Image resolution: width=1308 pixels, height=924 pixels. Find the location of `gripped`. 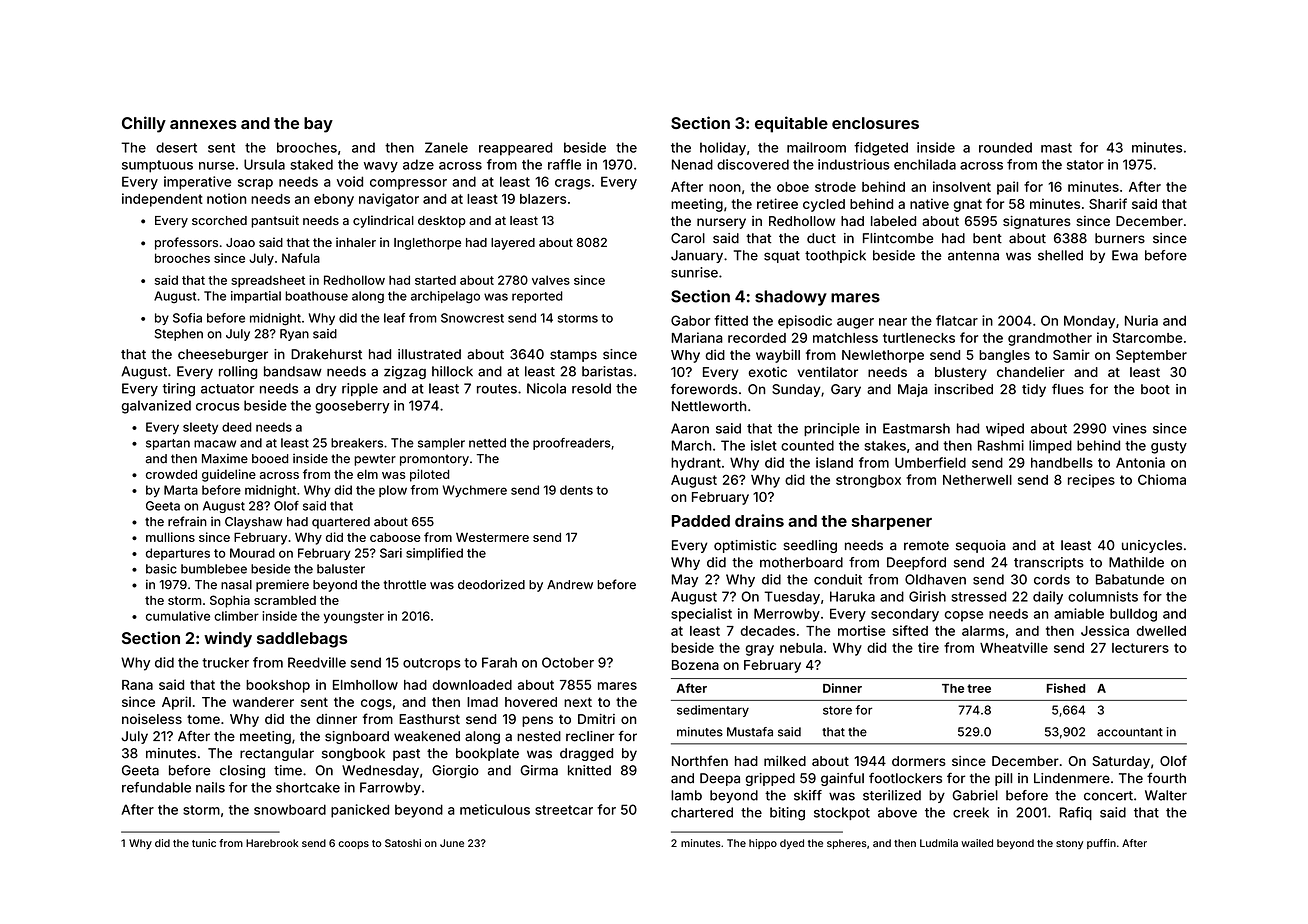

gripped is located at coordinates (770, 779).
